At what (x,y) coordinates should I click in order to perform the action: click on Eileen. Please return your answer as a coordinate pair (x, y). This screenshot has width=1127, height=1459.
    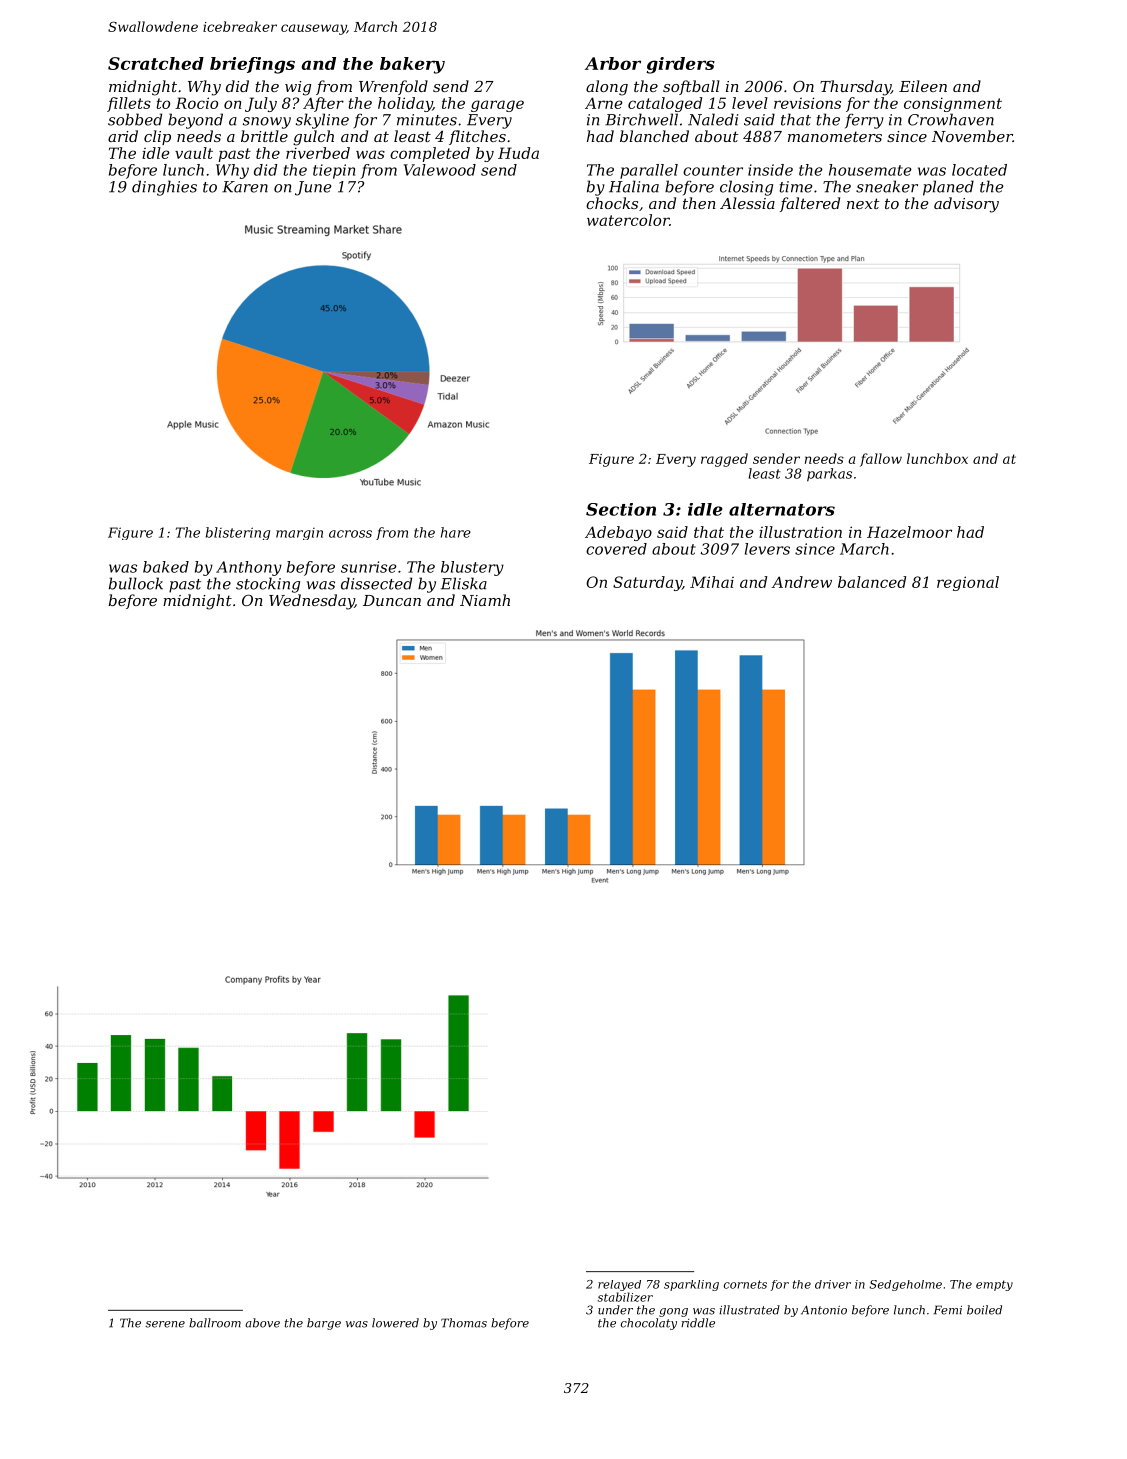
    Looking at the image, I should click on (923, 86).
